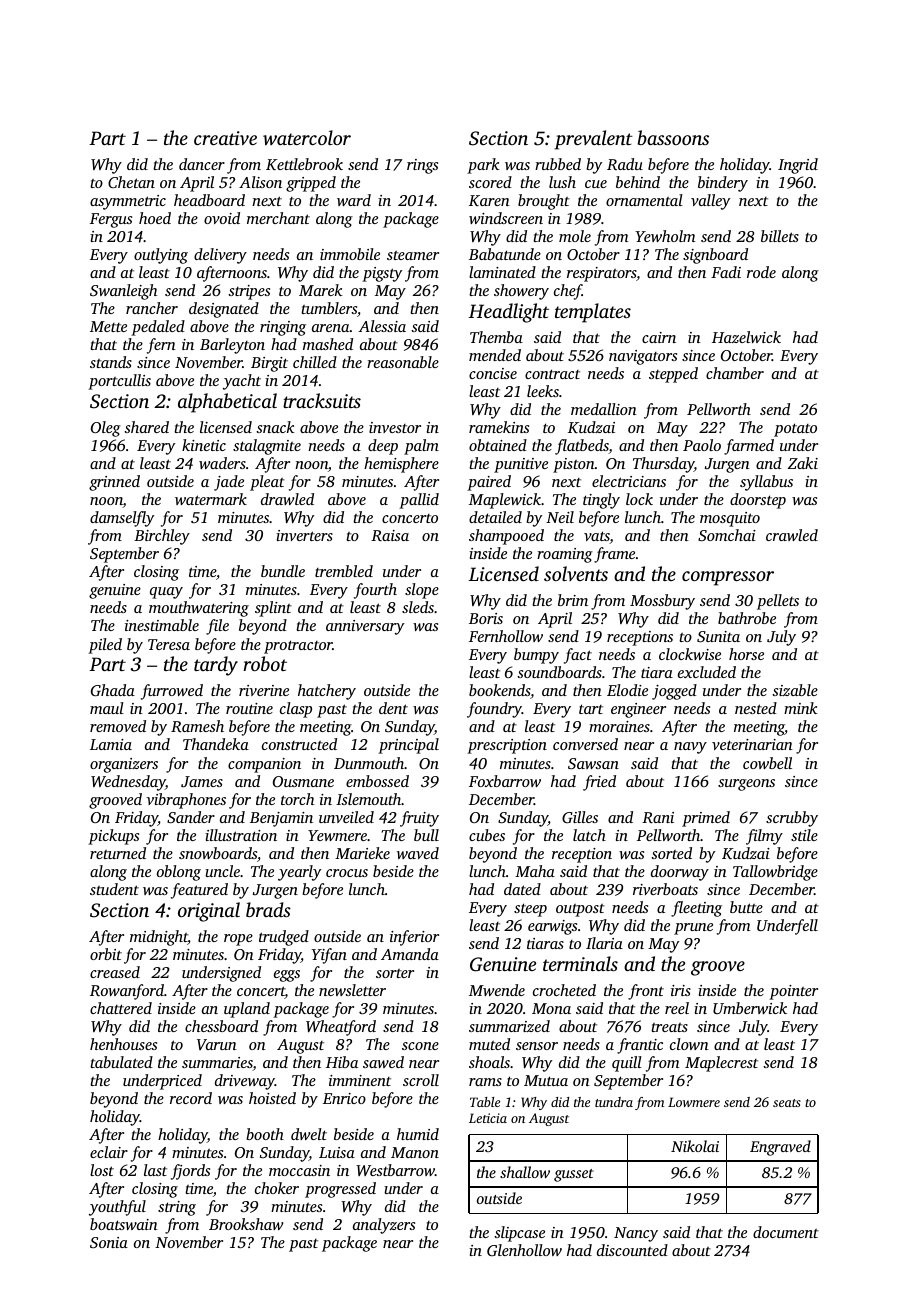  What do you see at coordinates (172, 692) in the image?
I see `furrowed` at bounding box center [172, 692].
